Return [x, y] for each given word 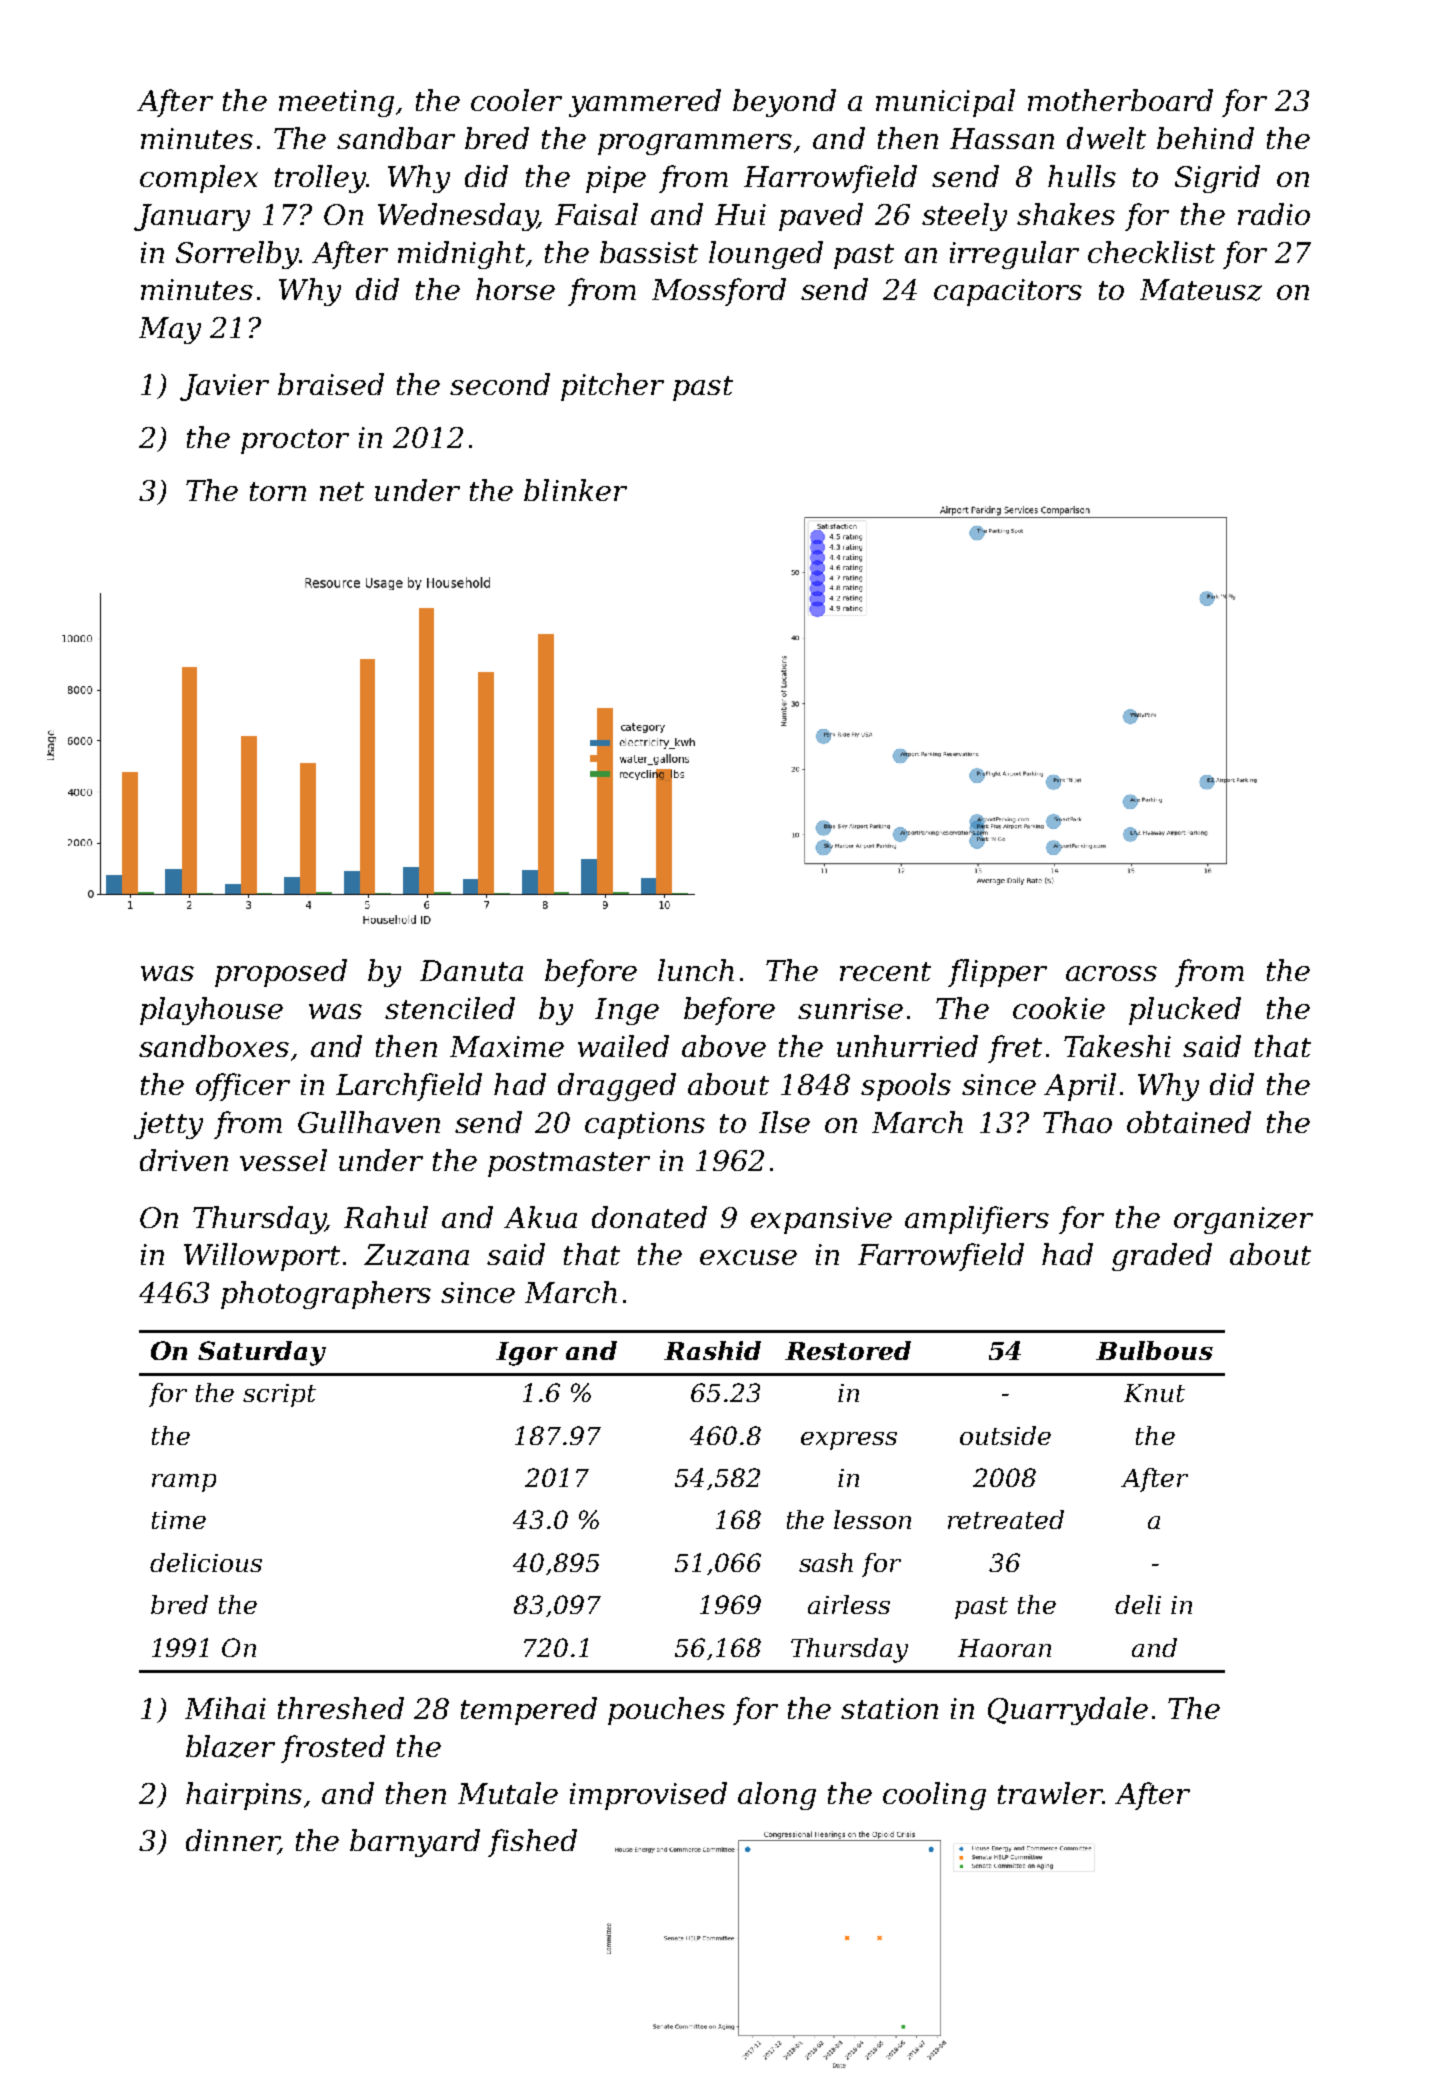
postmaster [569, 1164]
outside [1005, 1435]
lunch [696, 970]
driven [184, 1160]
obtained [1189, 1122]
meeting [336, 103]
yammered [645, 103]
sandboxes [214, 1046]
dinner [232, 1841]
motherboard [1120, 100]
